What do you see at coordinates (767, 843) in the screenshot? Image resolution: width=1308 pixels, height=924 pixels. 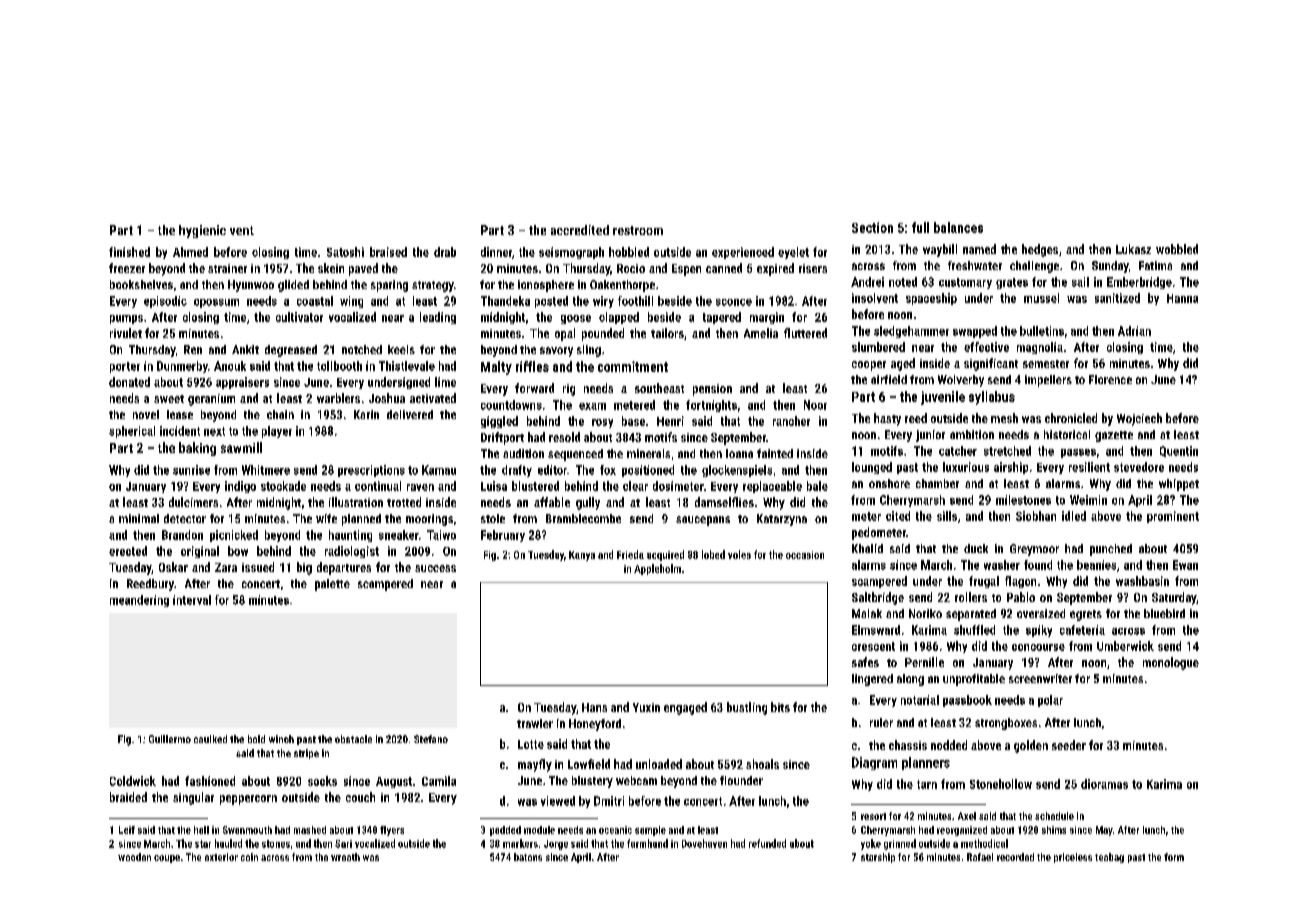 I see `refunded` at bounding box center [767, 843].
